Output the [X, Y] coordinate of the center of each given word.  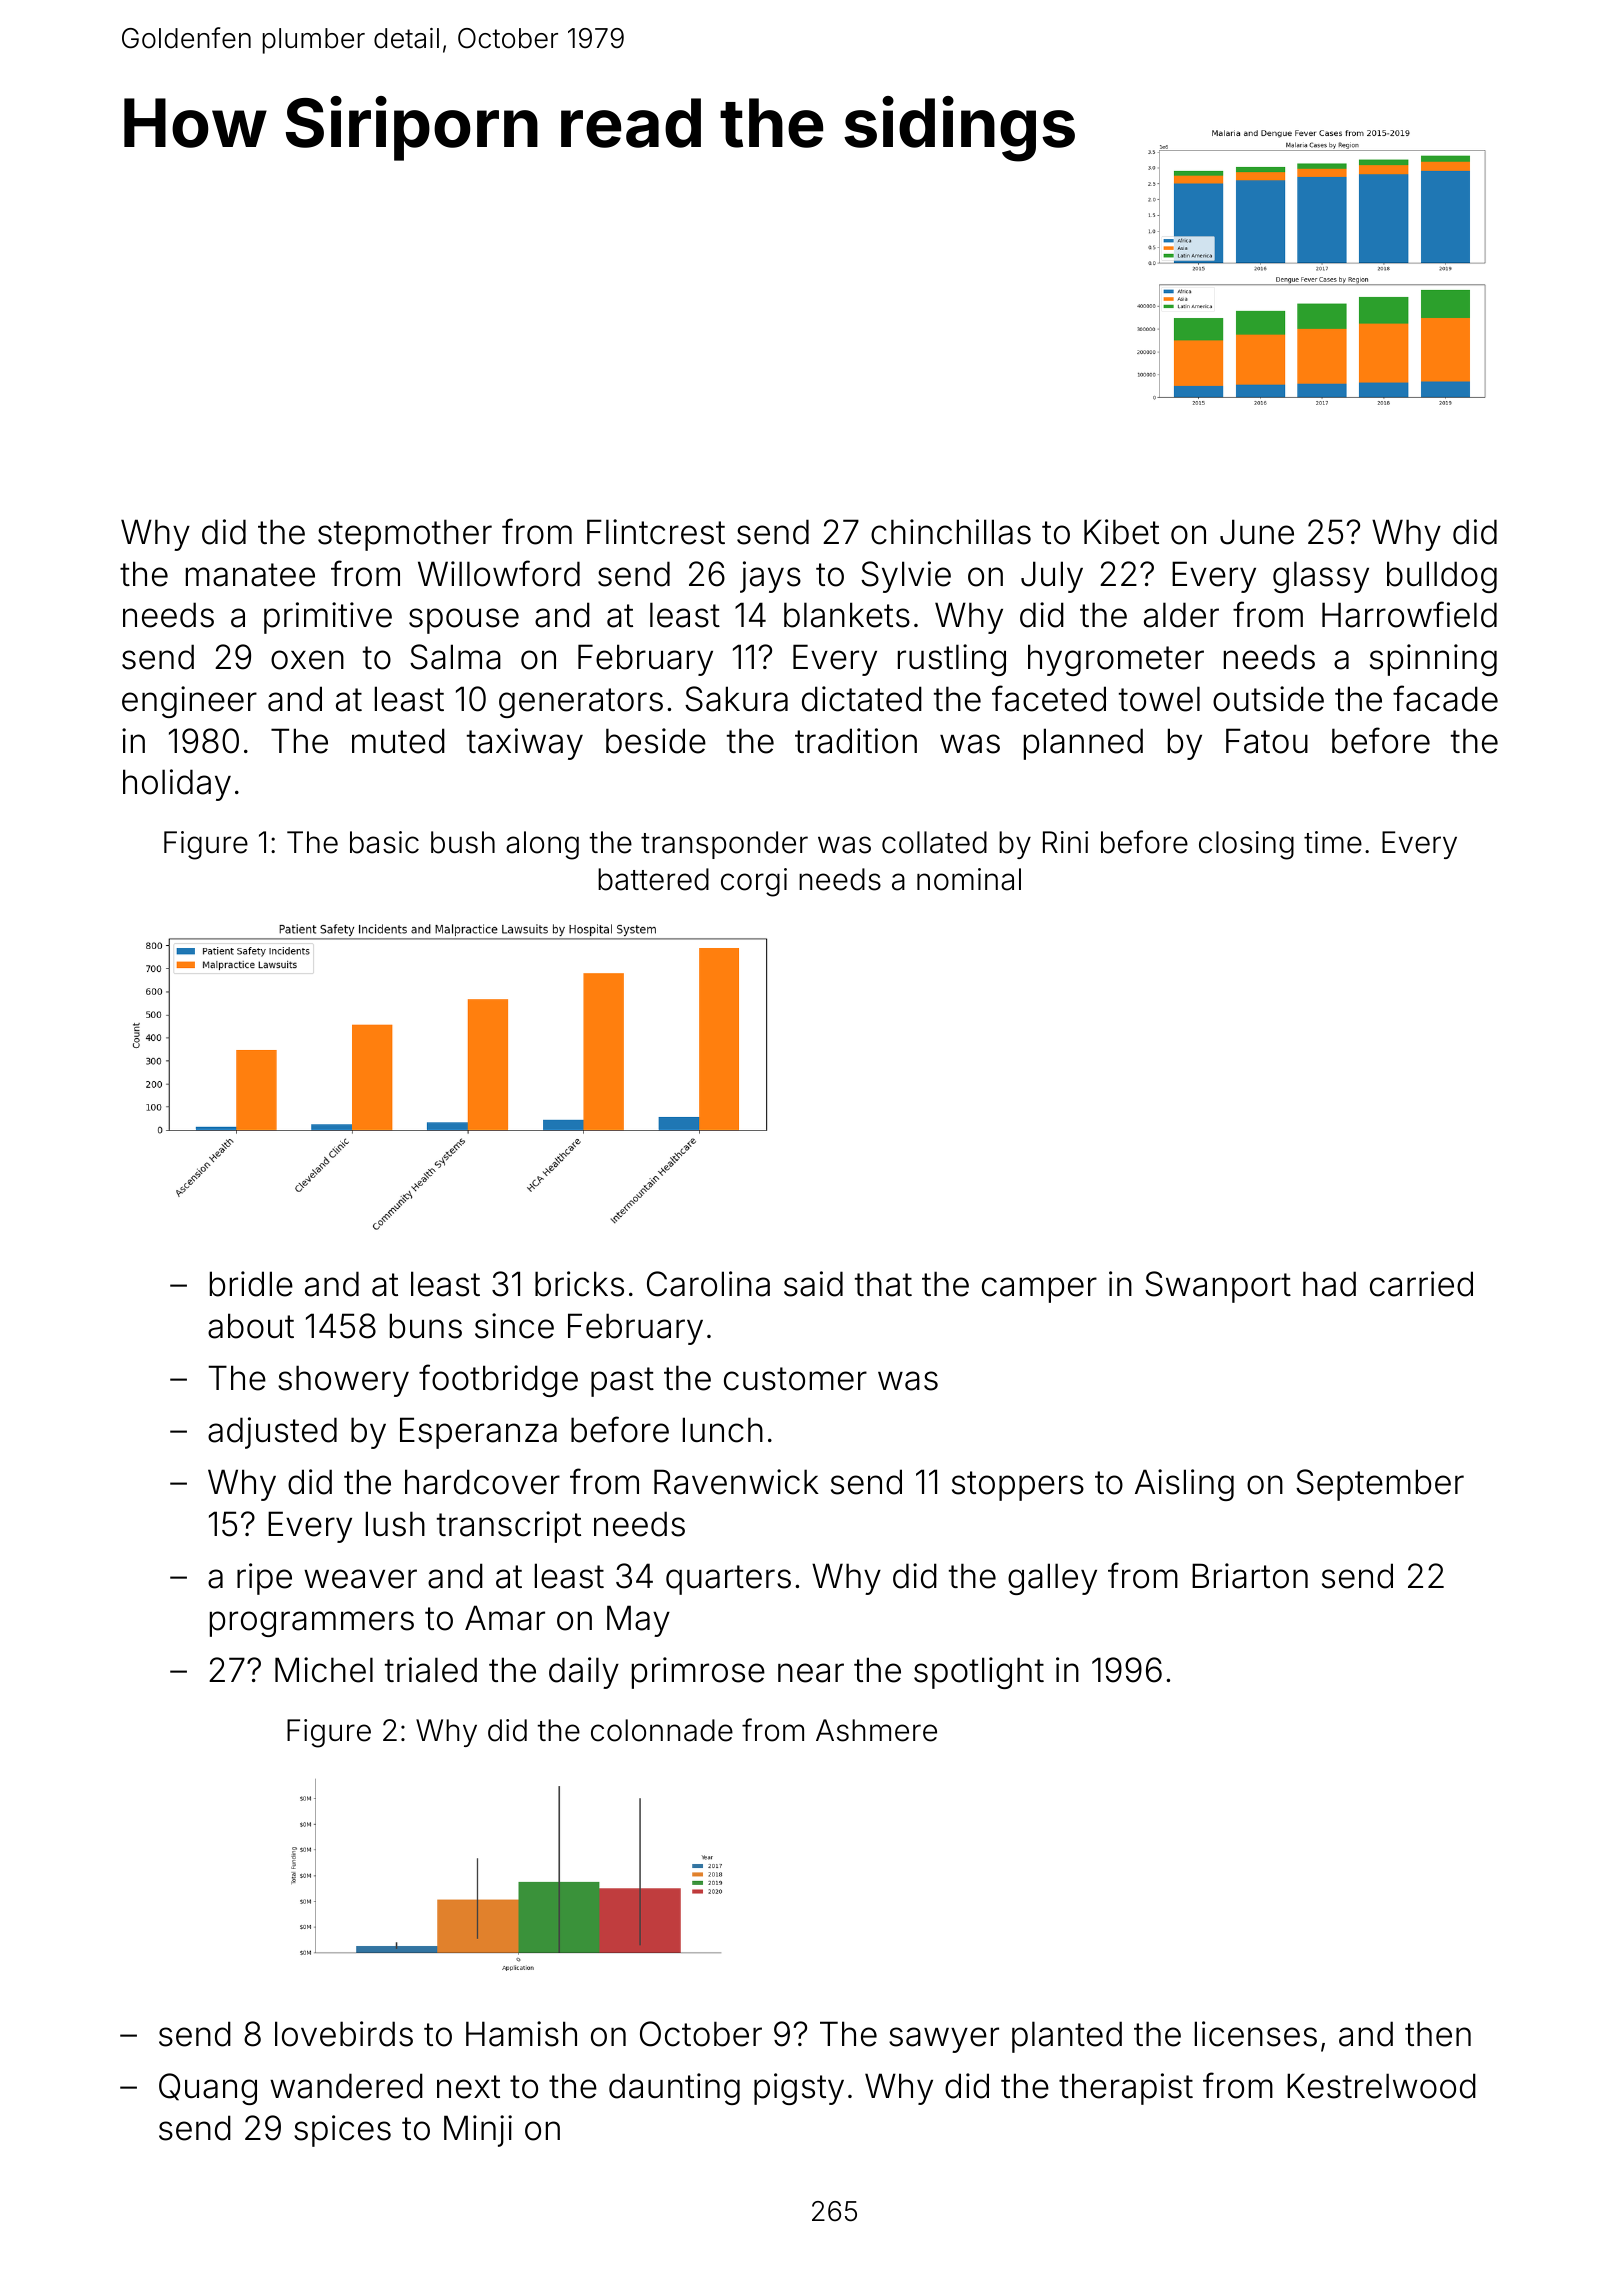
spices [342, 2131]
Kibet [1121, 532]
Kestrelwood [1381, 2086]
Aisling [1184, 1485]
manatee [250, 575]
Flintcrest [656, 532]
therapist [1126, 2089]
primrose [698, 1673]
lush [395, 1524]
